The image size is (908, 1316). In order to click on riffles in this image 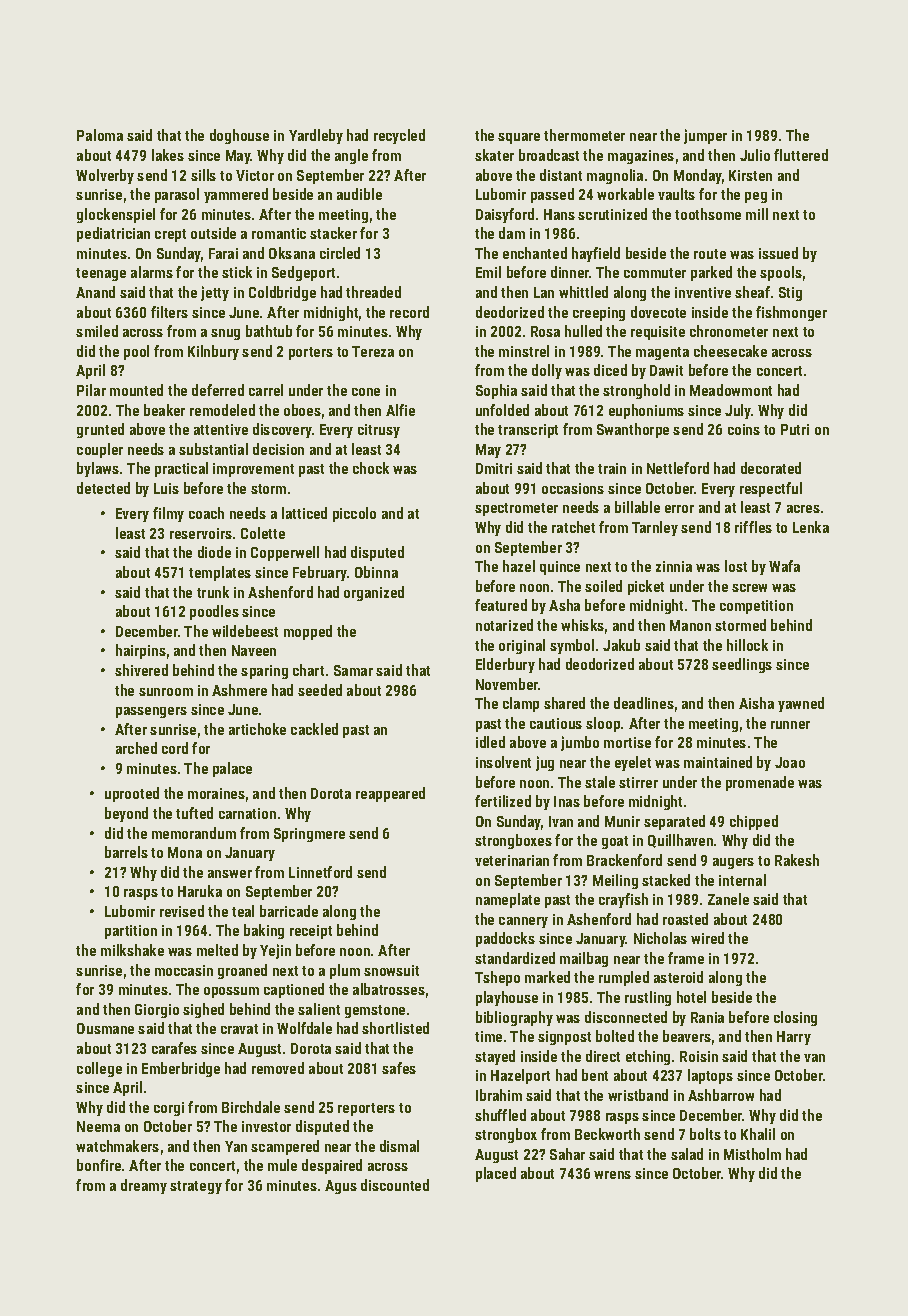, I will do `click(753, 527)`.
